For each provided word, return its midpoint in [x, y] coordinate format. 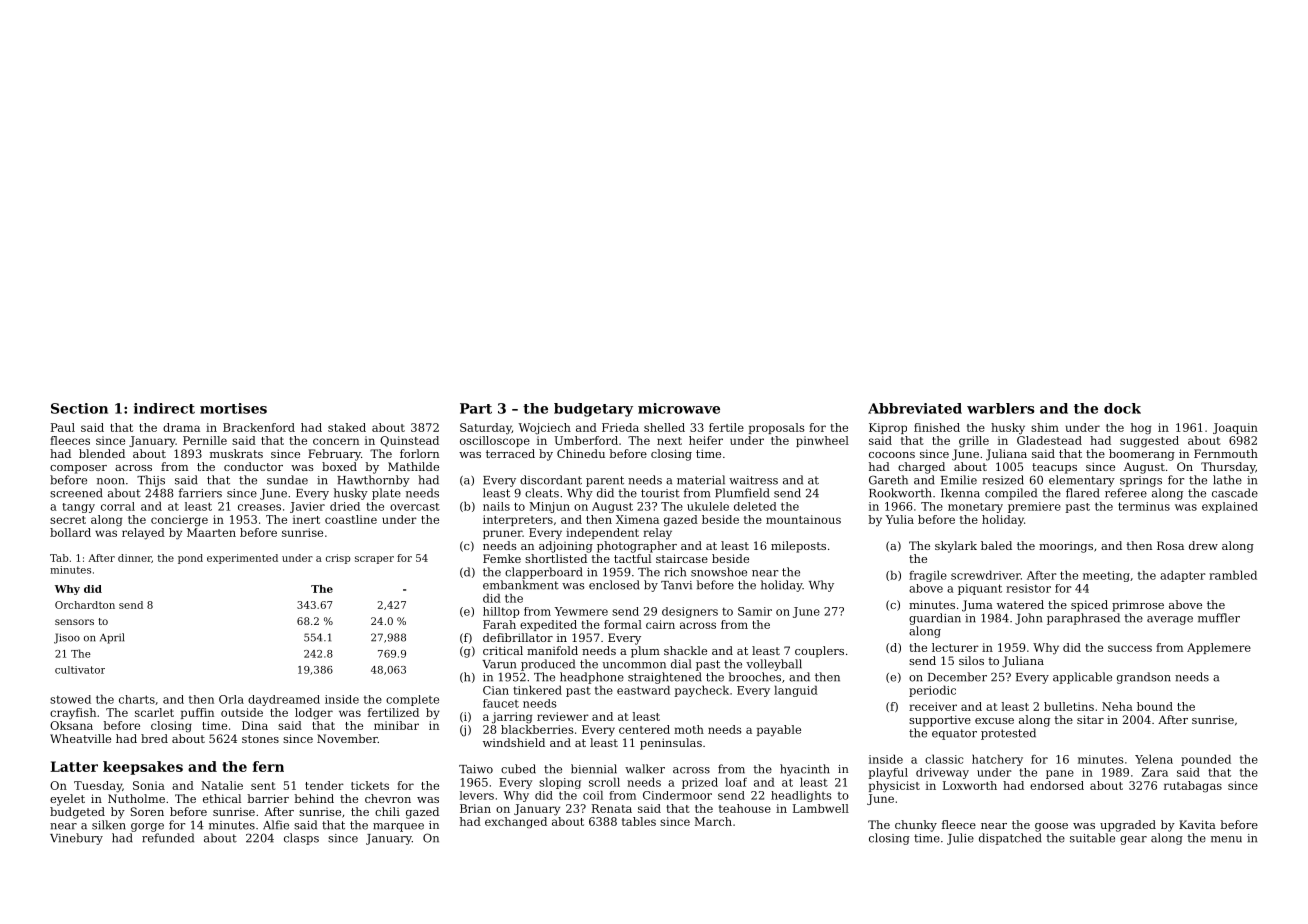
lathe [1227, 480]
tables [639, 821]
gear [1133, 840]
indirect [164, 408]
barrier [268, 798]
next [669, 441]
